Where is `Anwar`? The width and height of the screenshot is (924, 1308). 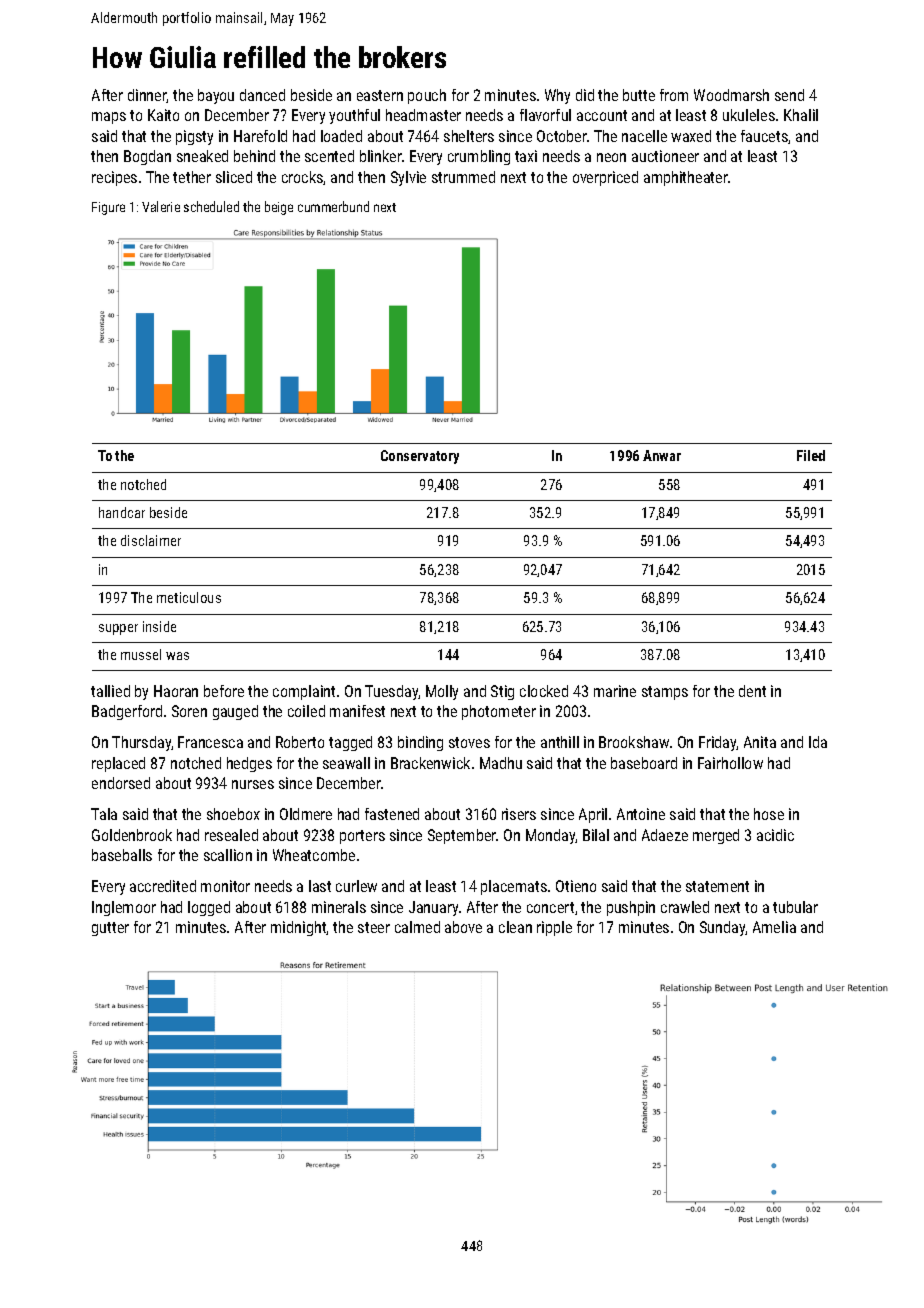
Anwar is located at coordinates (662, 455).
